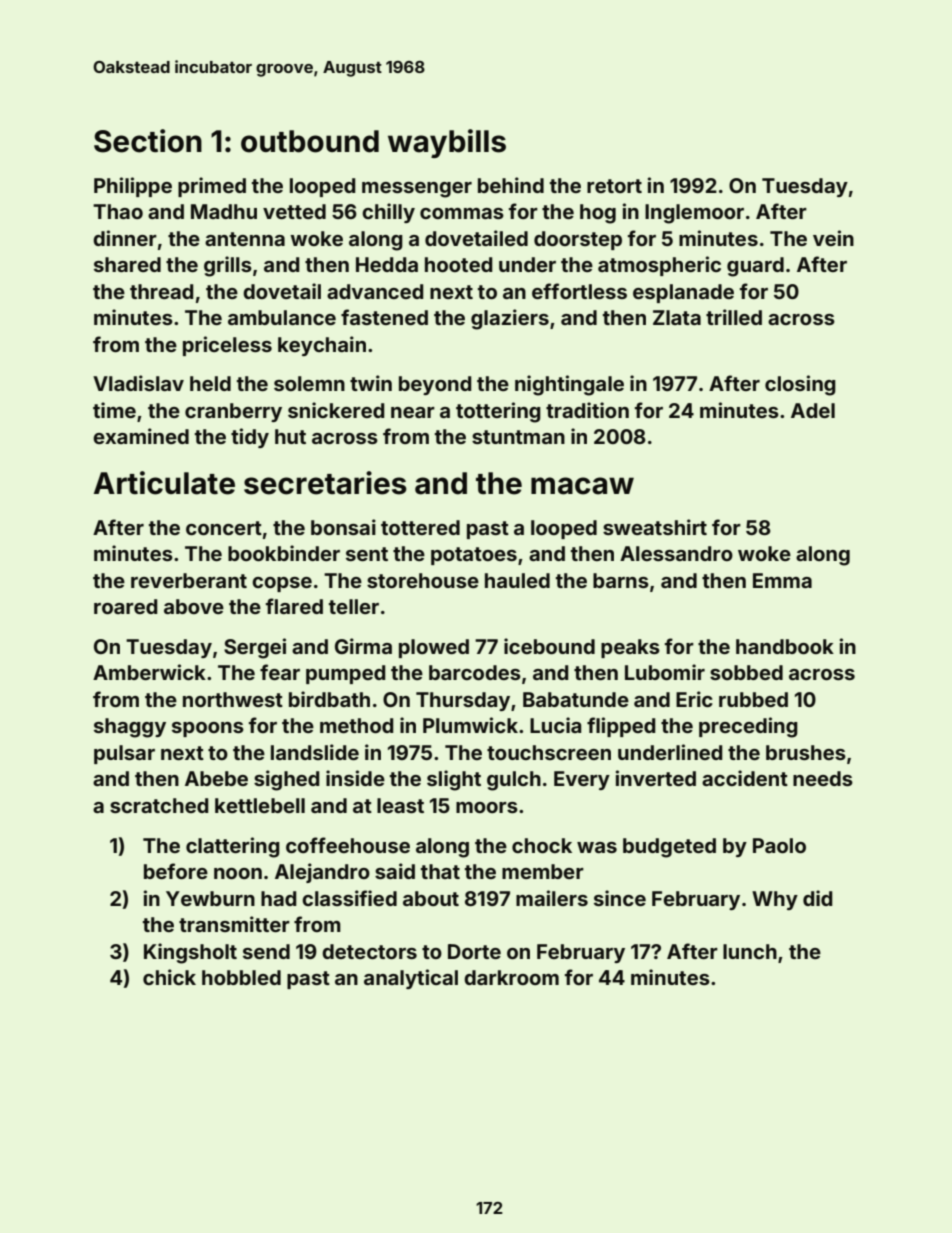 Image resolution: width=952 pixels, height=1233 pixels. What do you see at coordinates (245, 239) in the page?
I see `antenna` at bounding box center [245, 239].
